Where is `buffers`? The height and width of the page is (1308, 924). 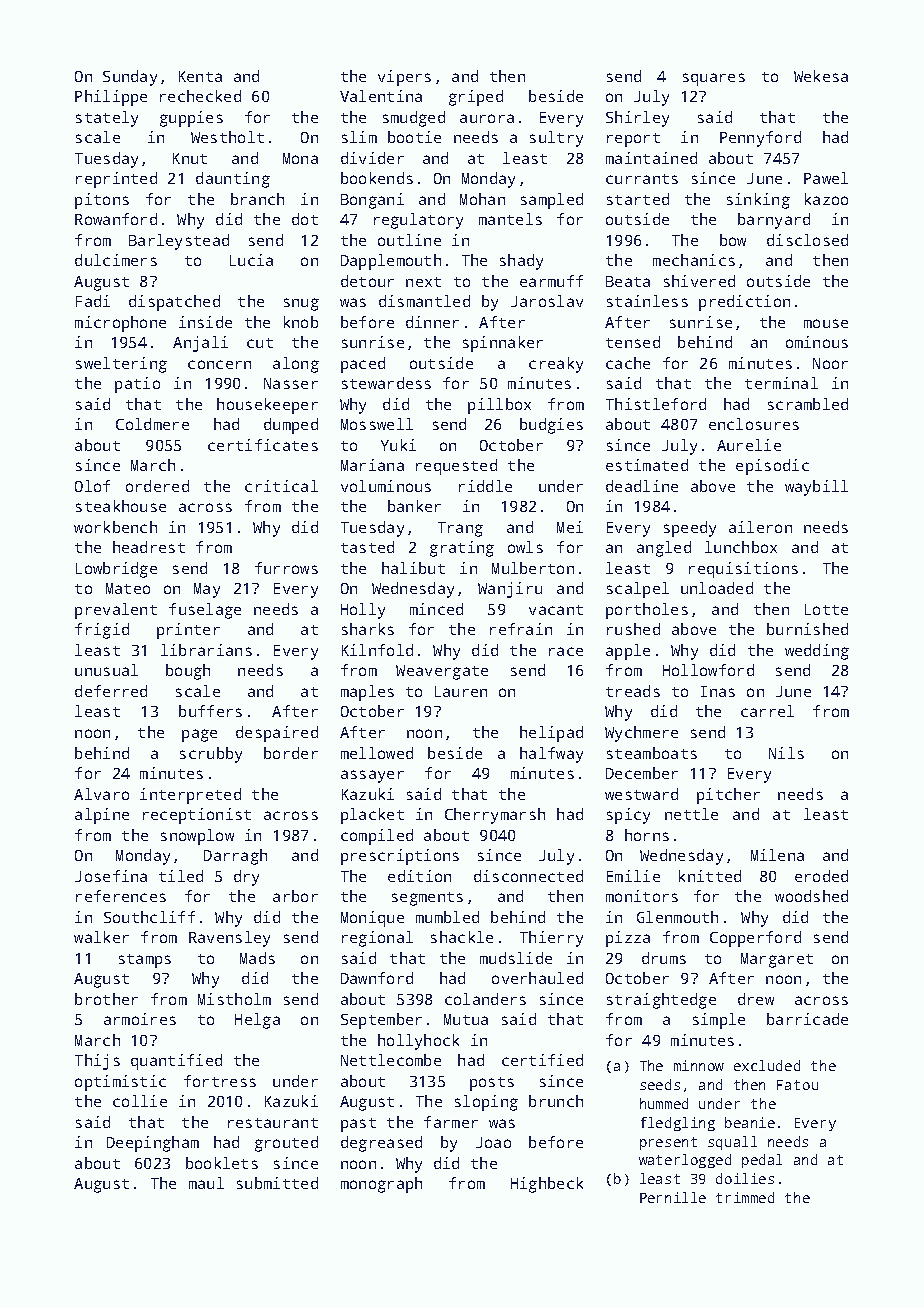 buffers is located at coordinates (210, 711).
